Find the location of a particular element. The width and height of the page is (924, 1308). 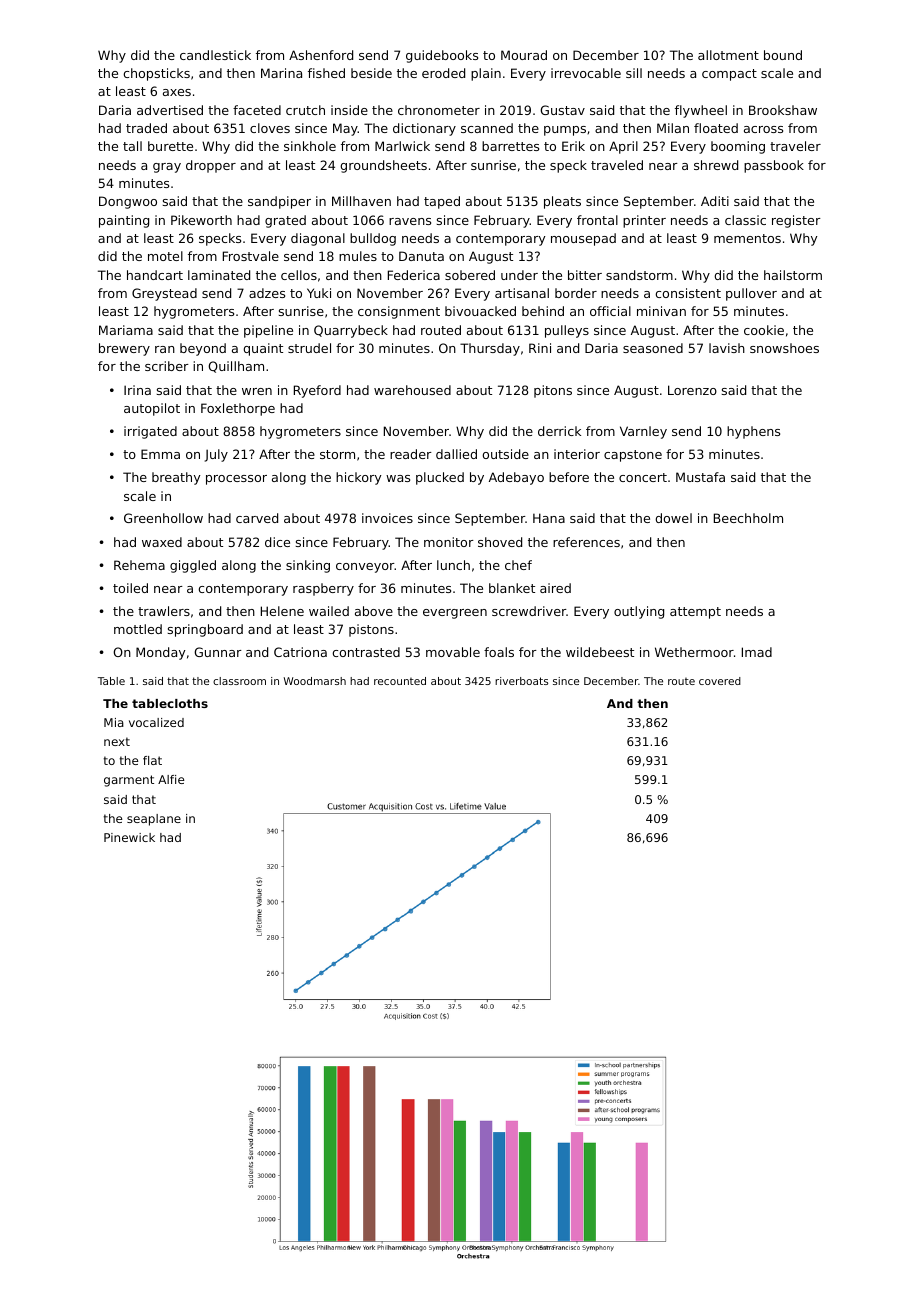

compact is located at coordinates (729, 75).
